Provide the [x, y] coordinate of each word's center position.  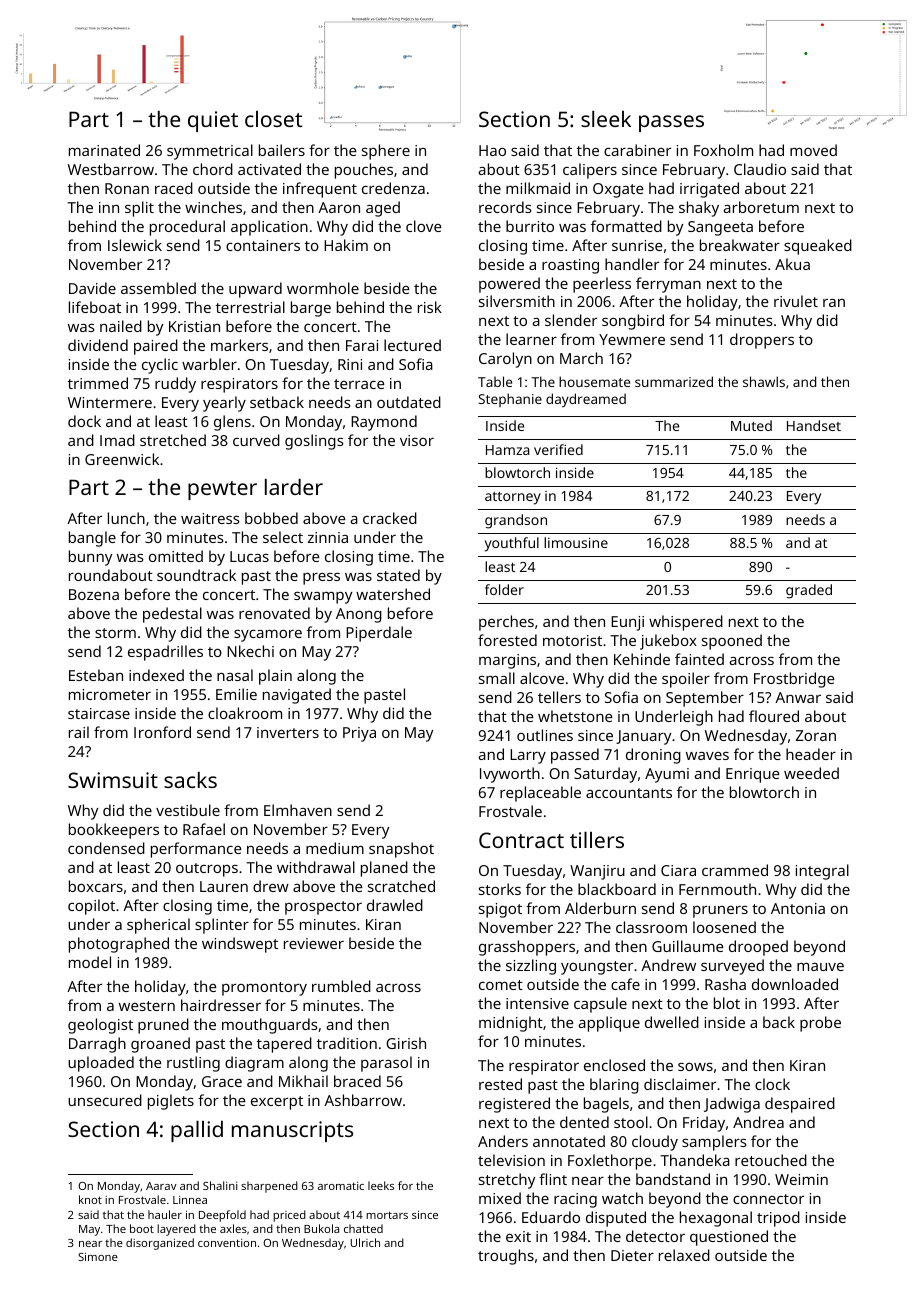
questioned [729, 1238]
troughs [506, 1257]
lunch [126, 518]
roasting [570, 266]
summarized [674, 381]
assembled [158, 288]
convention [227, 1243]
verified [558, 449]
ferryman [668, 285]
